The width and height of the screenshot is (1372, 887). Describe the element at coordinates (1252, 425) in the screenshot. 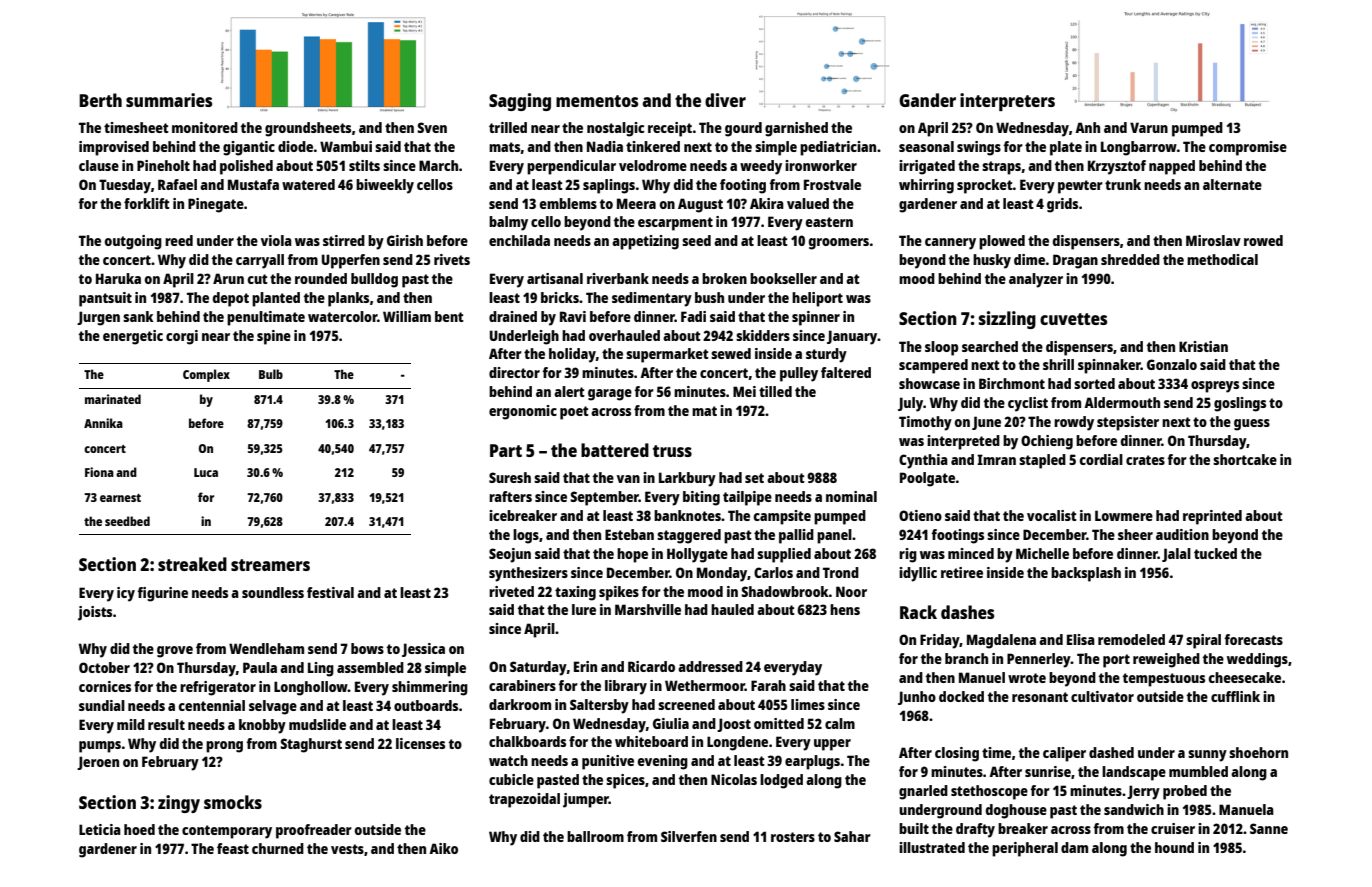

I see `guess` at that location.
